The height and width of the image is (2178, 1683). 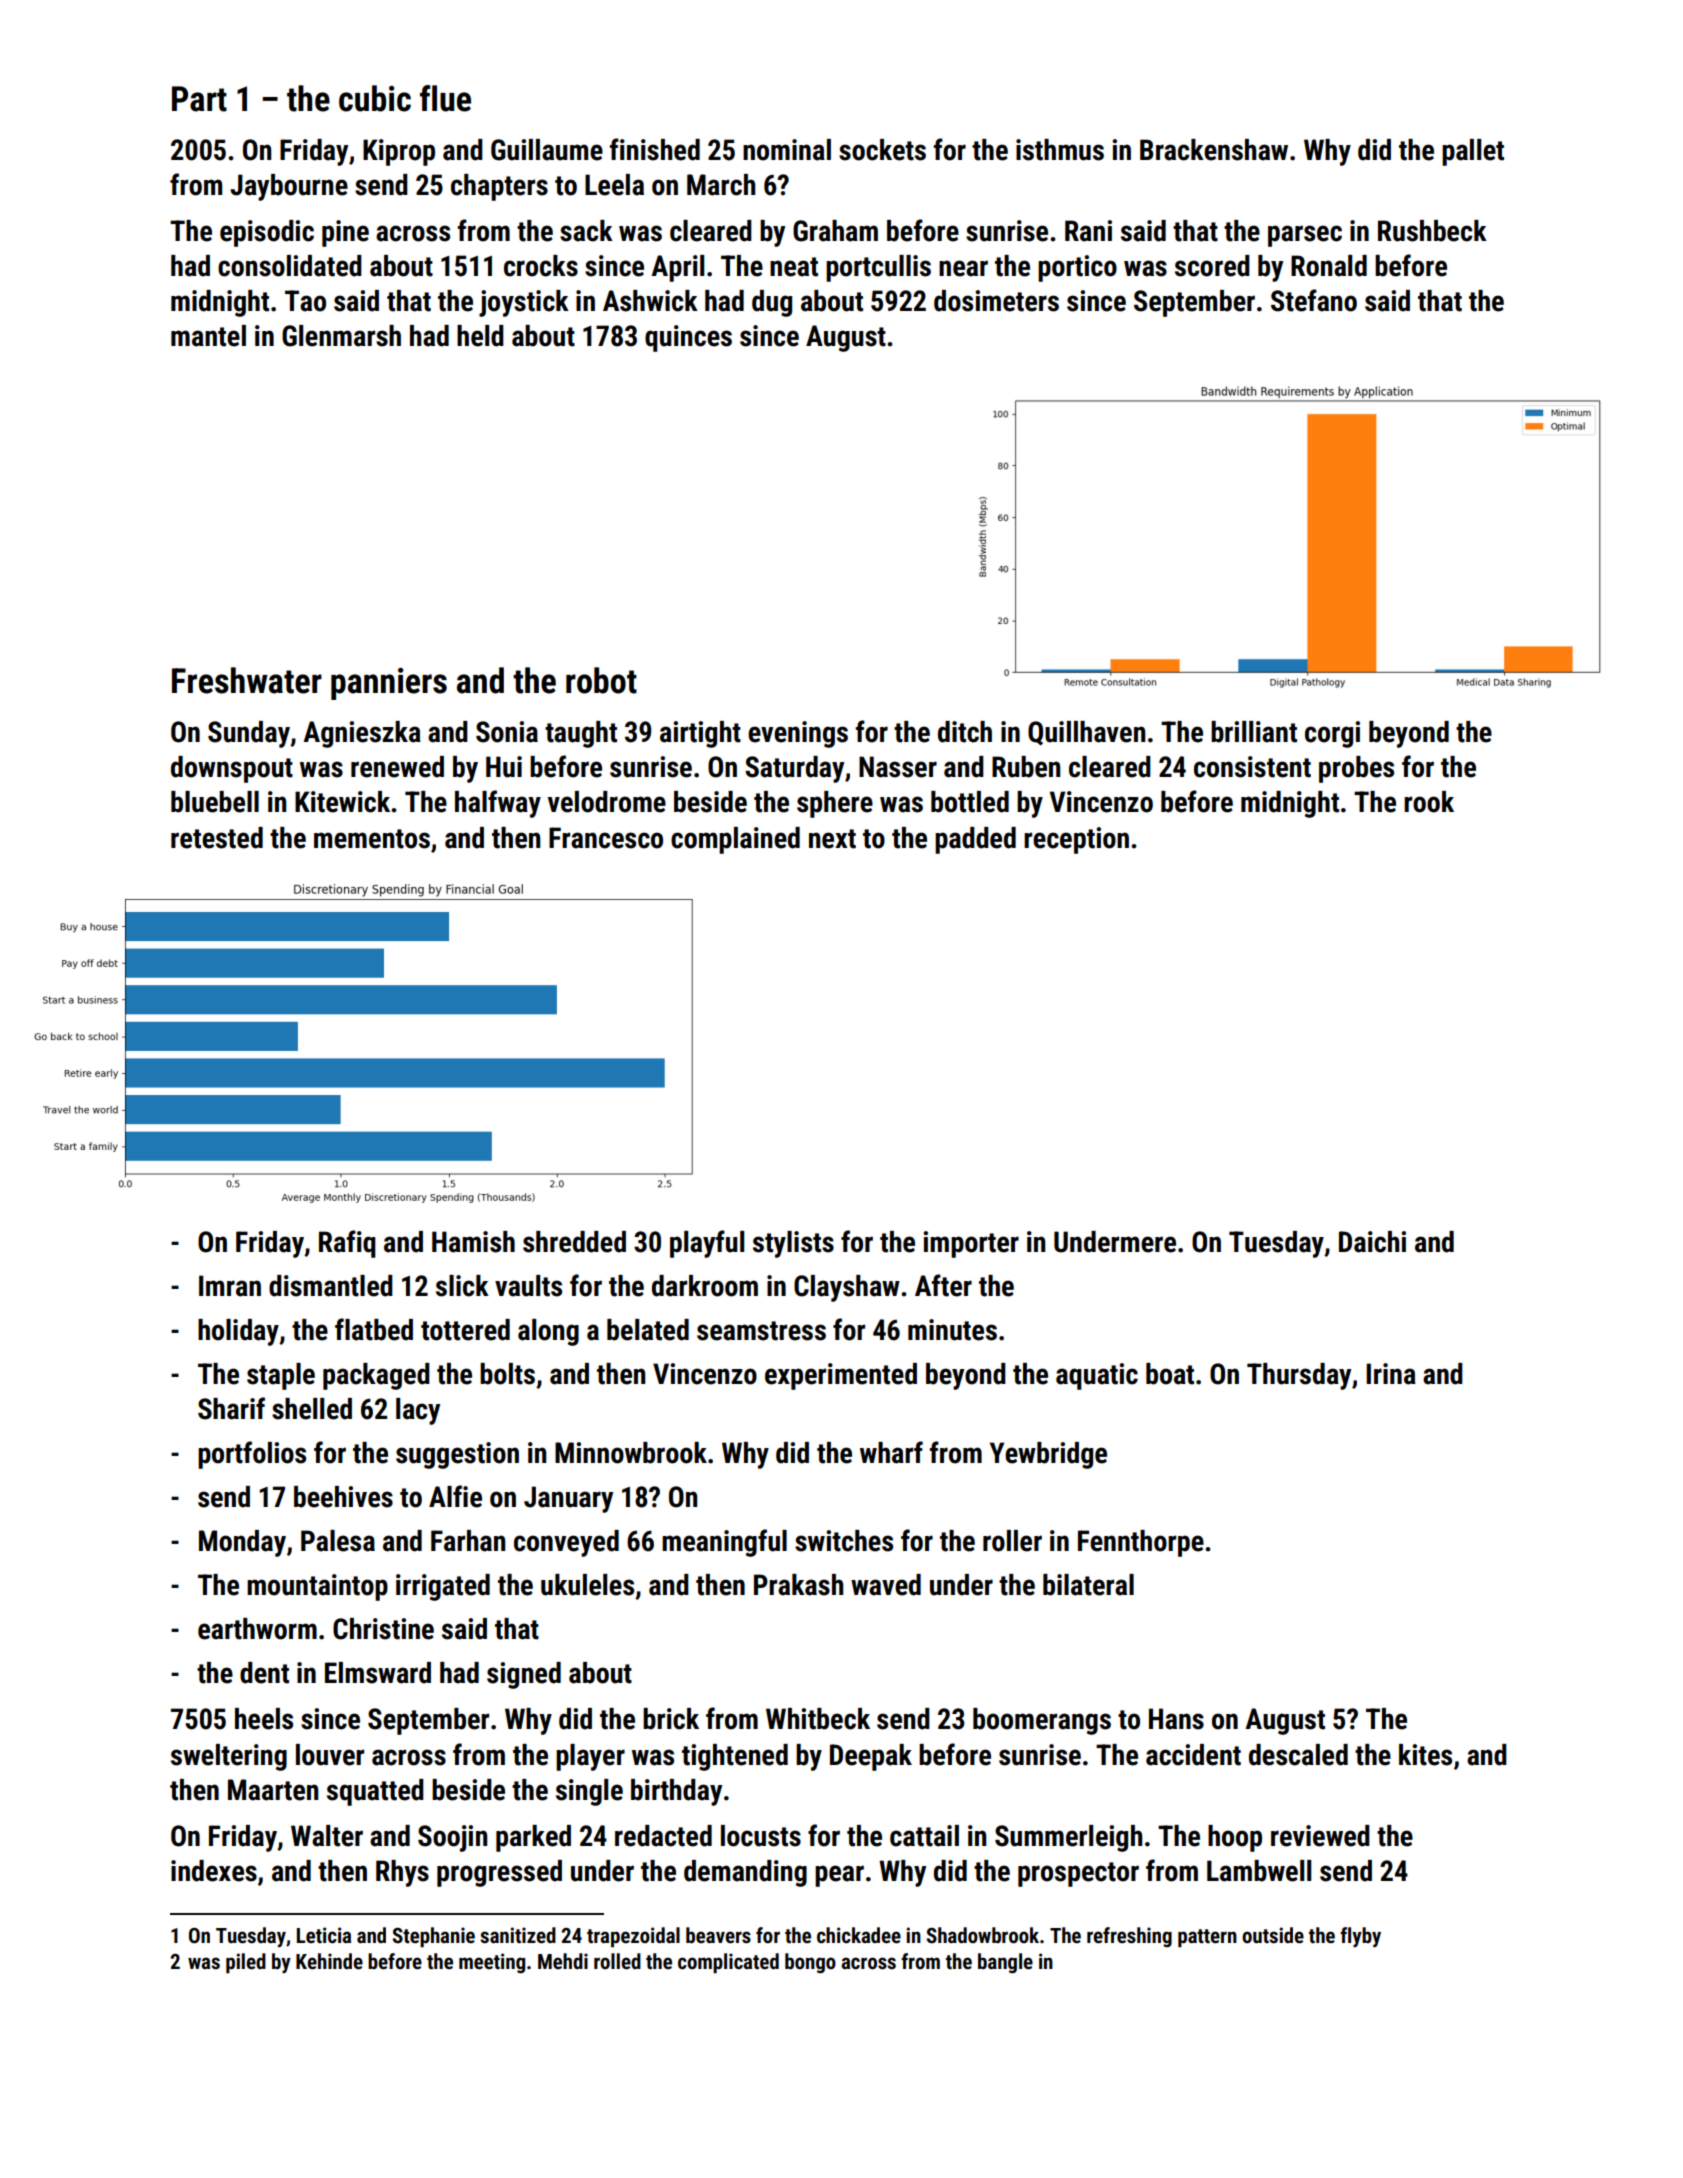 What do you see at coordinates (648, 1330) in the image?
I see `belated` at bounding box center [648, 1330].
